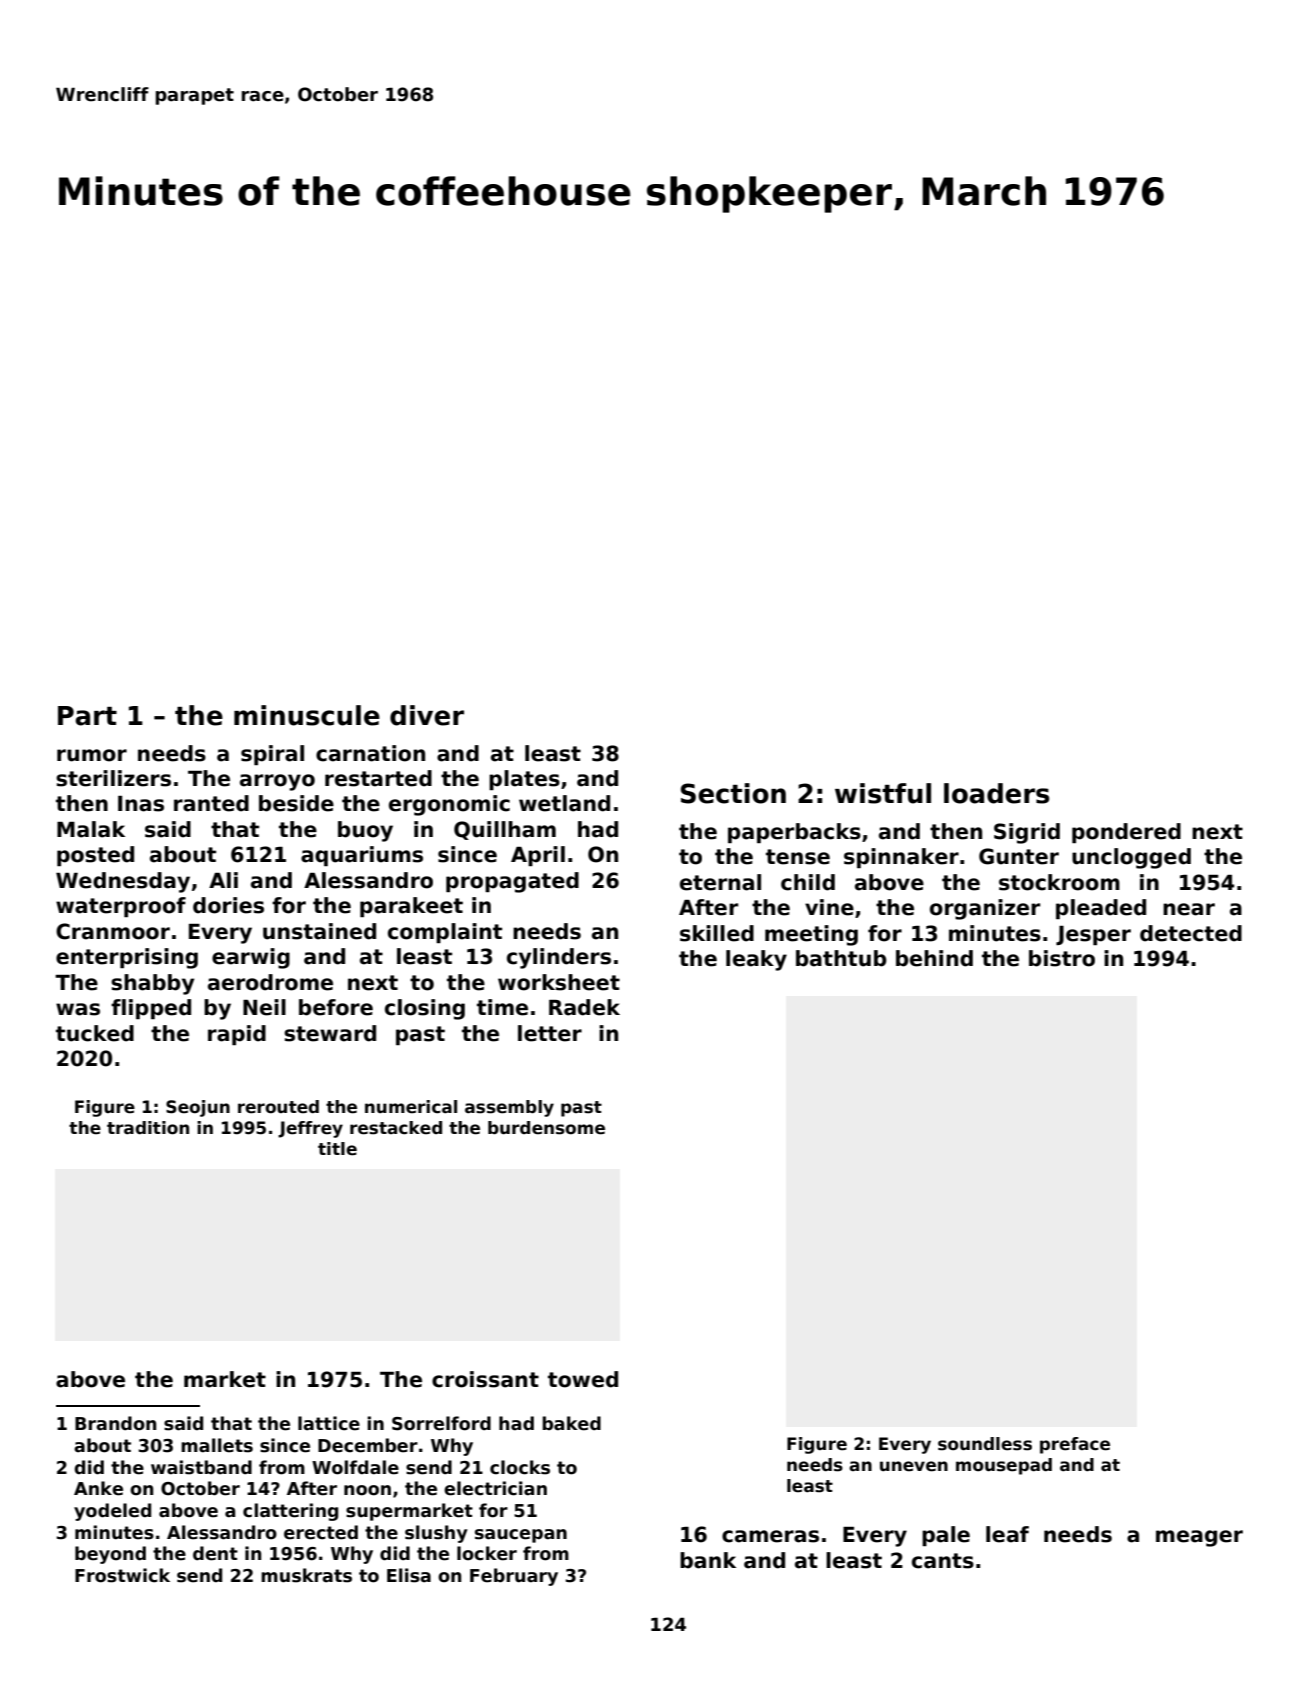 This screenshot has width=1299, height=1681. I want to click on detected, so click(1191, 933).
